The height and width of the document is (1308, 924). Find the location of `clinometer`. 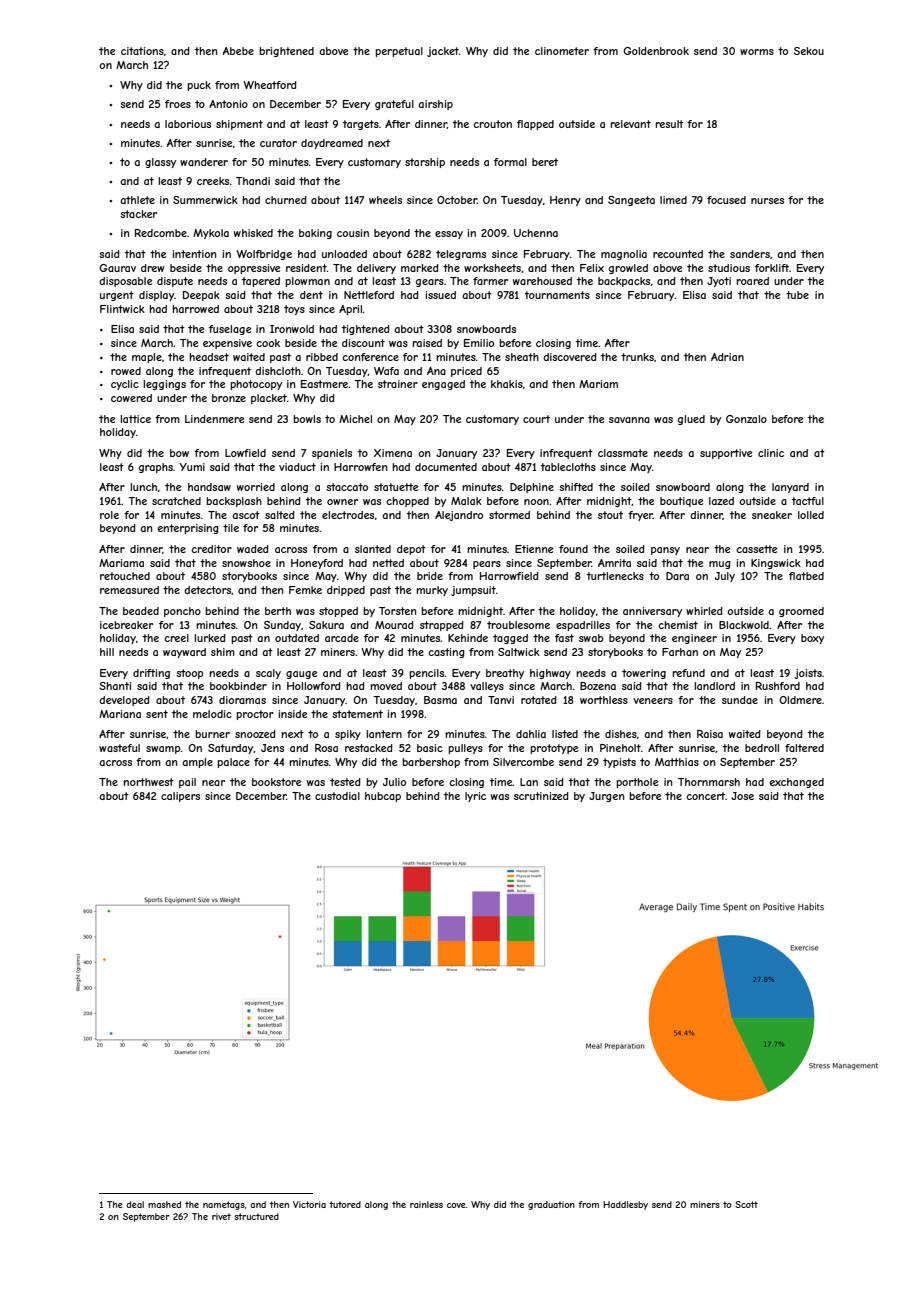

clinometer is located at coordinates (562, 51).
